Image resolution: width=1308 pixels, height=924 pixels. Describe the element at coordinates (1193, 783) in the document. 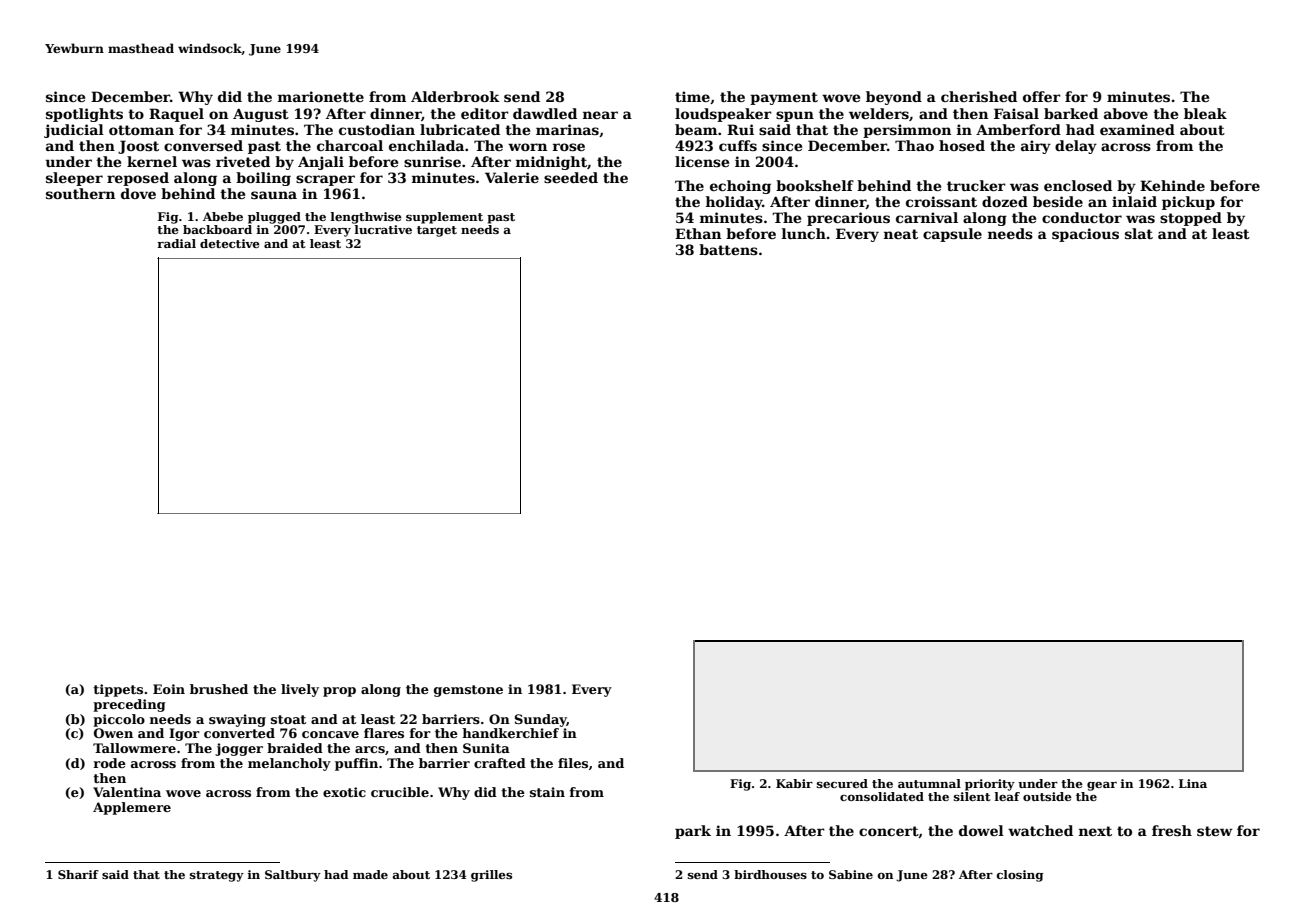

I see `Lina` at that location.
